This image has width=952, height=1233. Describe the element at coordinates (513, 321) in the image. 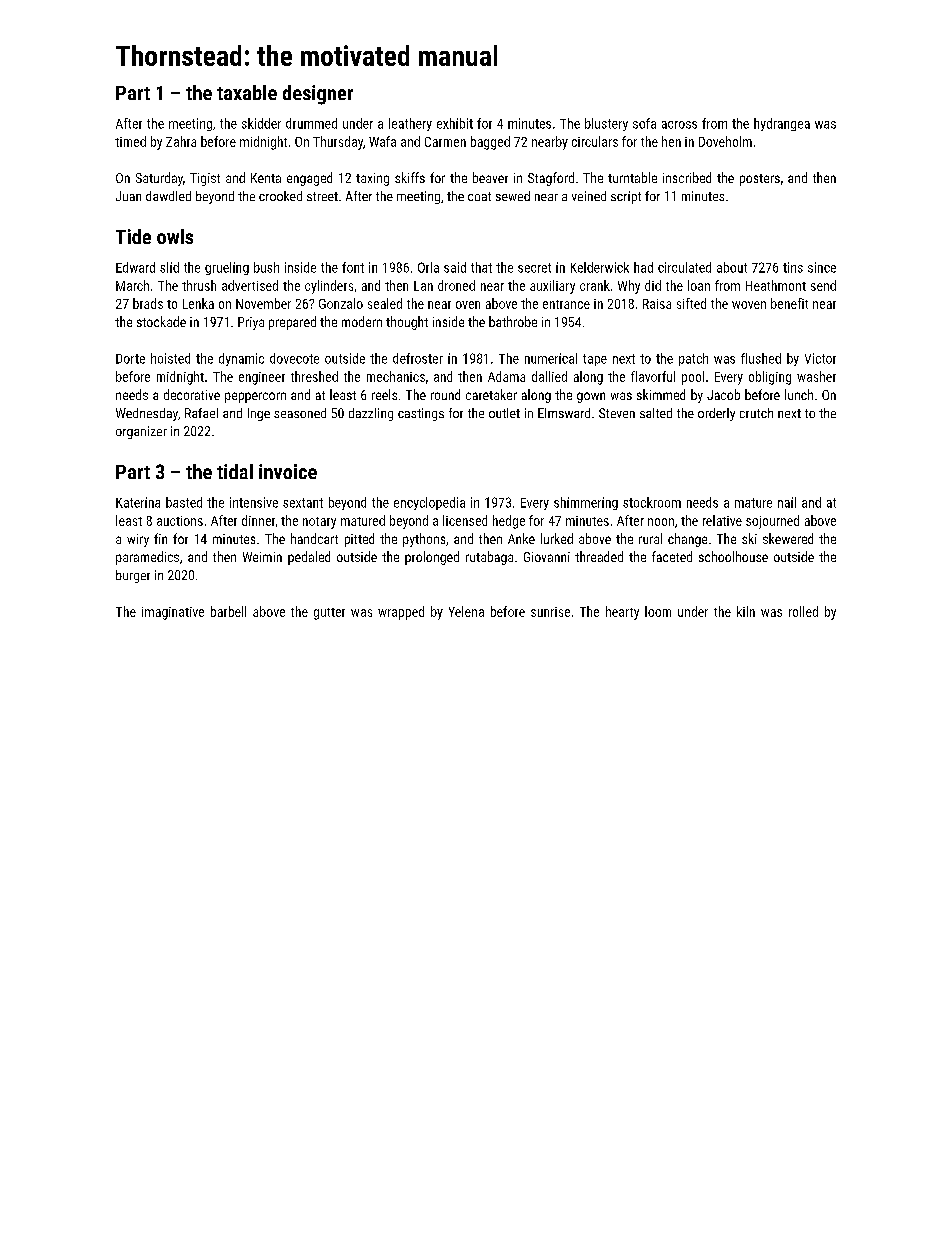

I see `bathrobe` at that location.
